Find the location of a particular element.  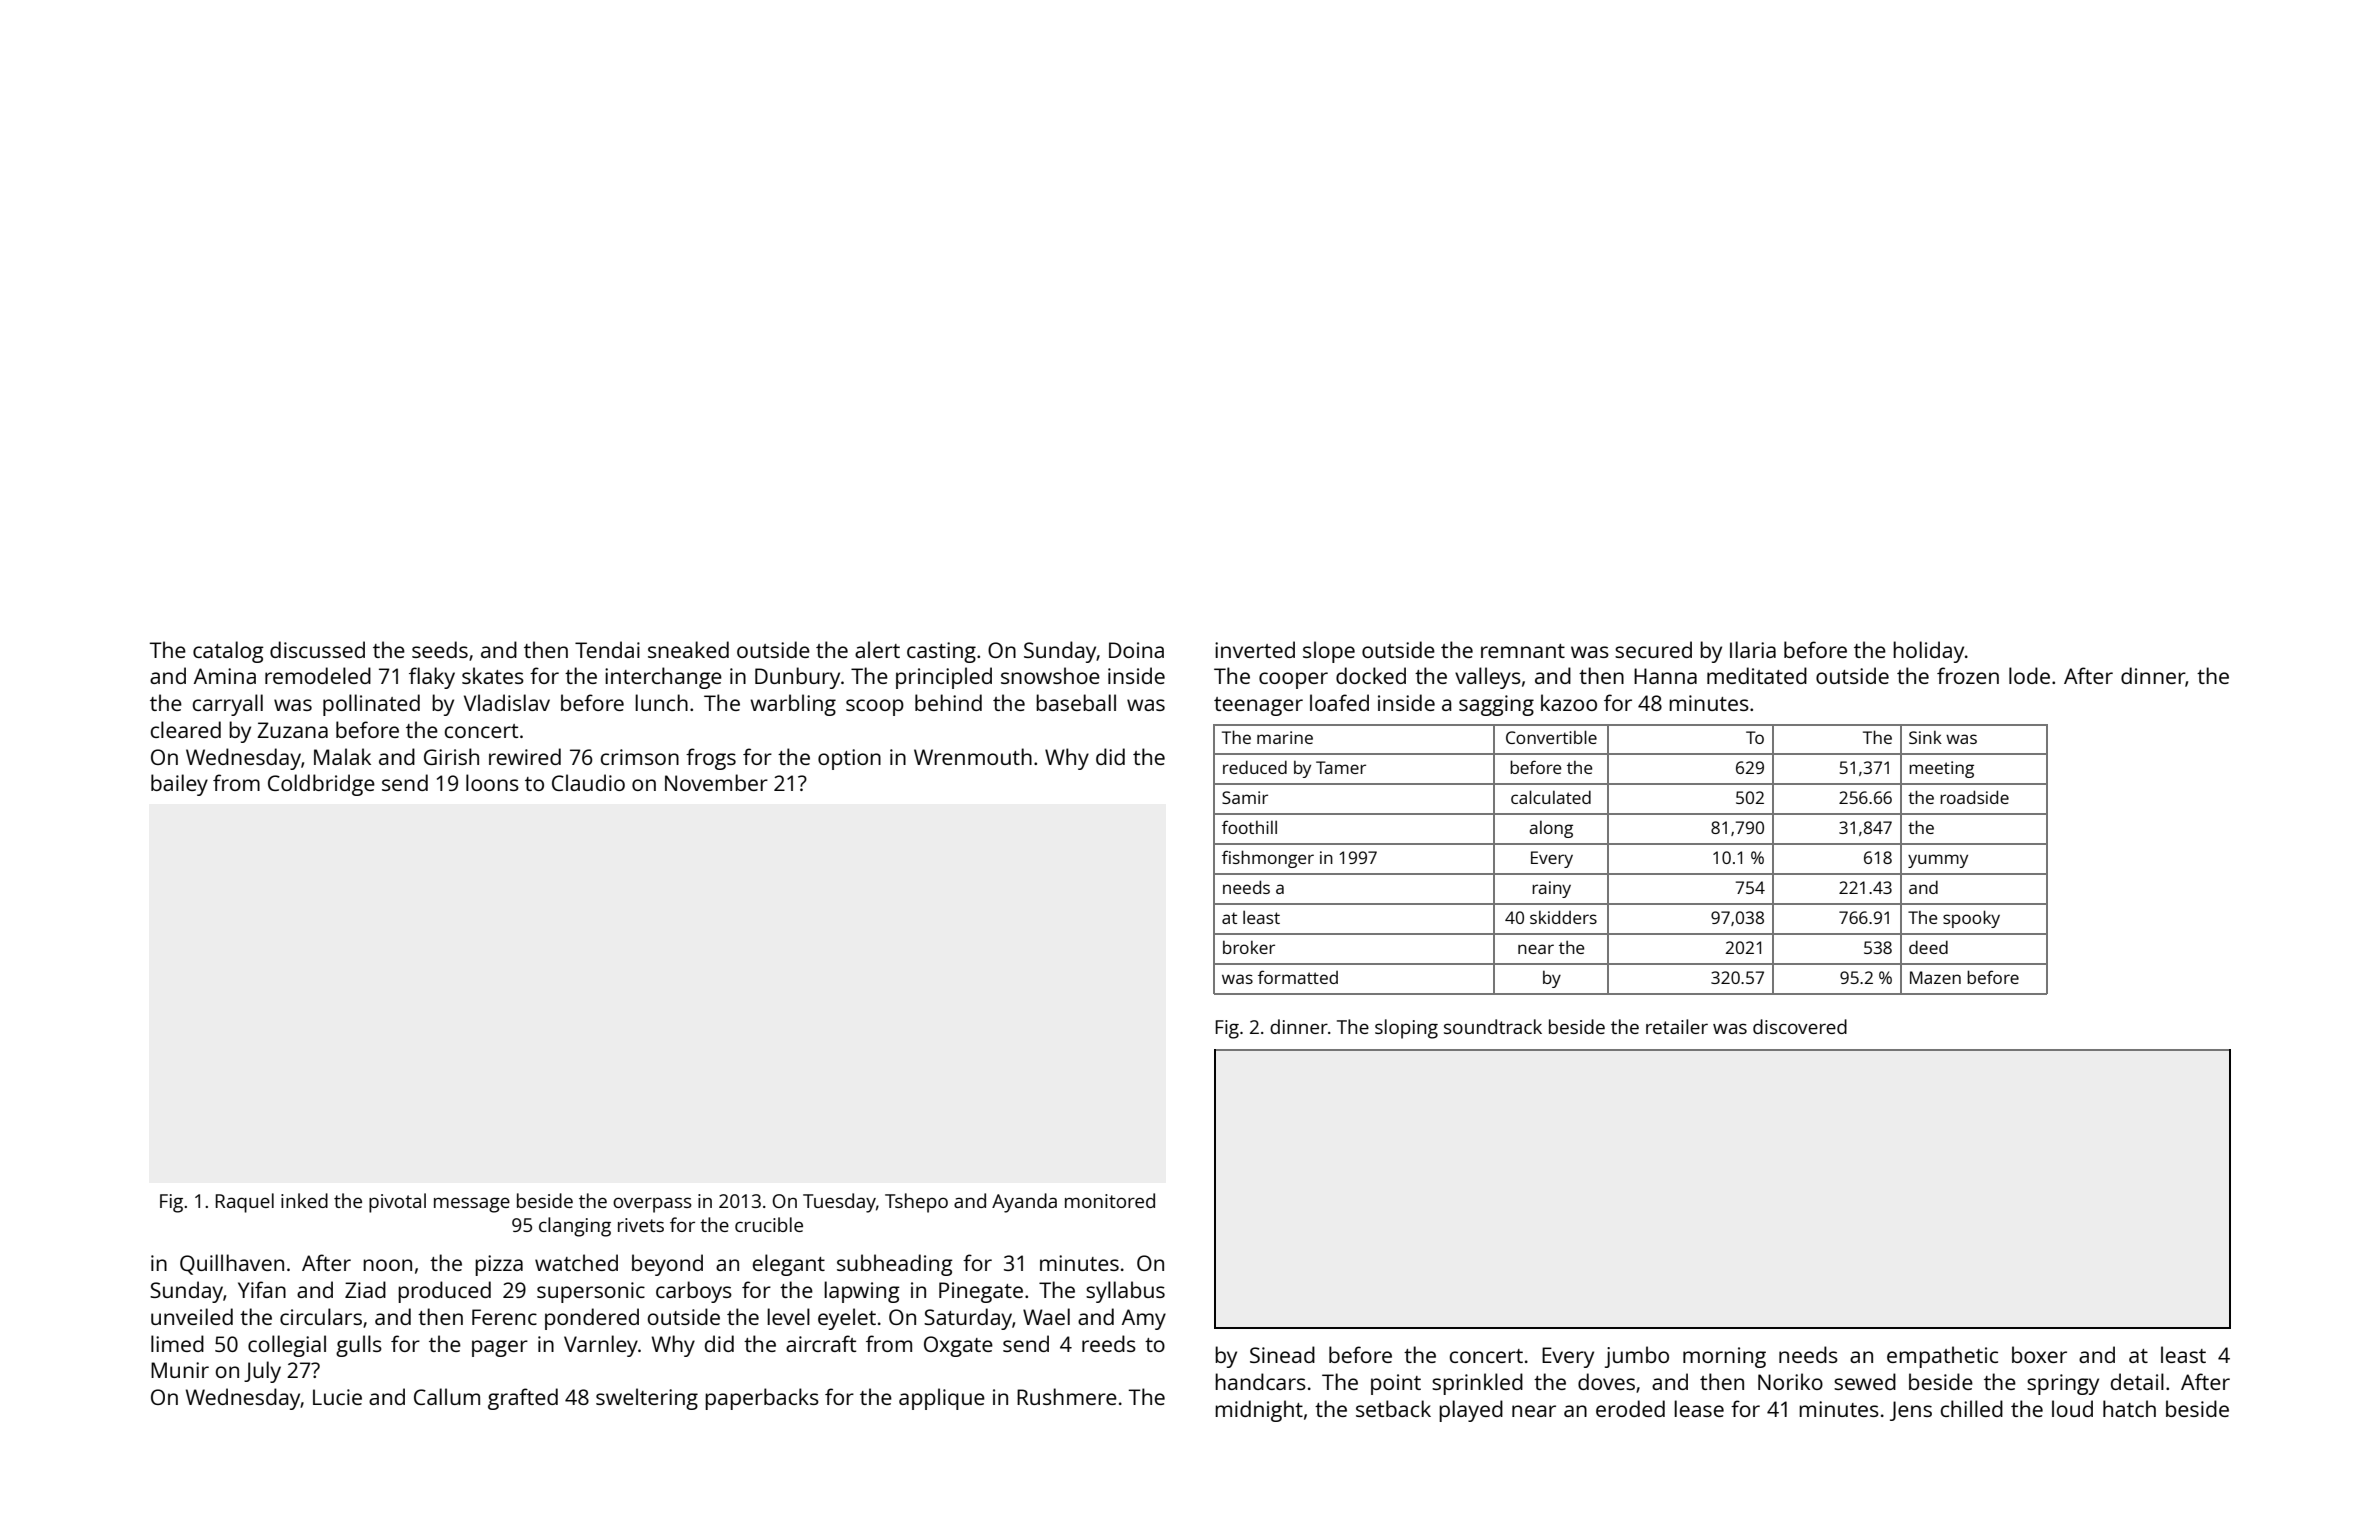

discovered is located at coordinates (1800, 1026).
